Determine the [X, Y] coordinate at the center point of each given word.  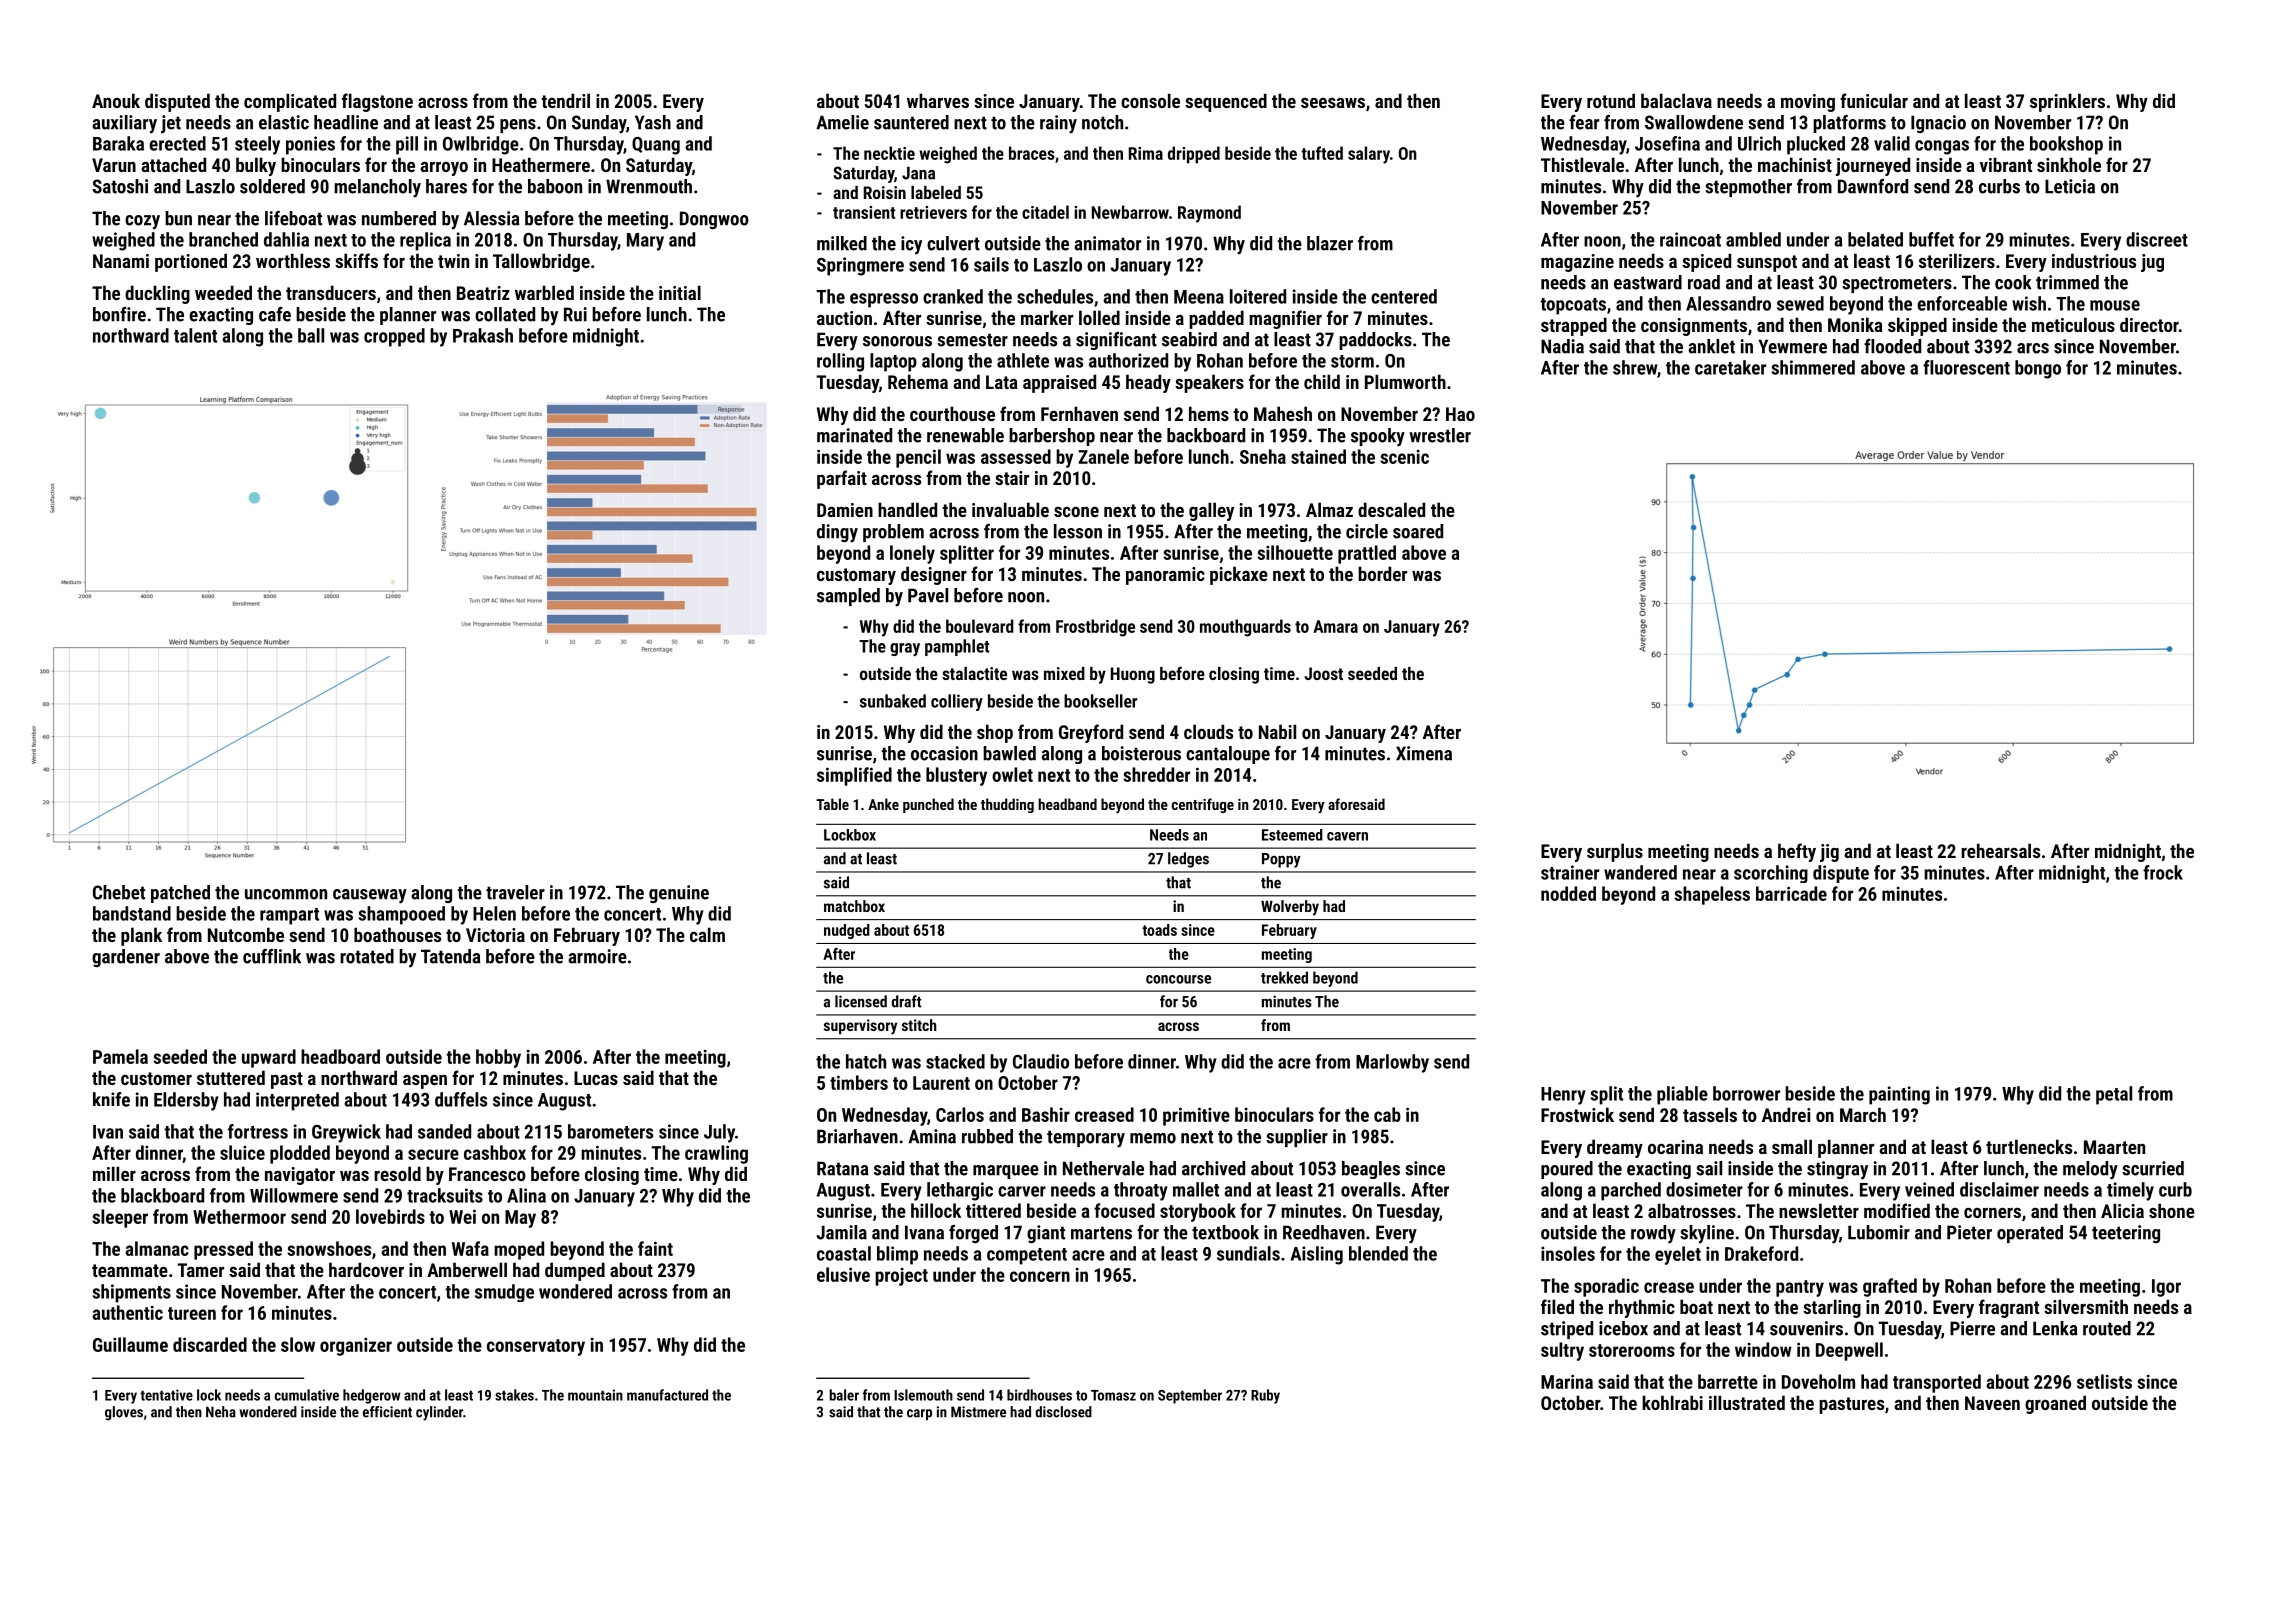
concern [1040, 1276]
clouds [1208, 731]
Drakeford [1761, 1253]
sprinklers [2067, 102]
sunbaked [893, 701]
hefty [1797, 852]
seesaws [1333, 103]
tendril [565, 100]
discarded [210, 1344]
